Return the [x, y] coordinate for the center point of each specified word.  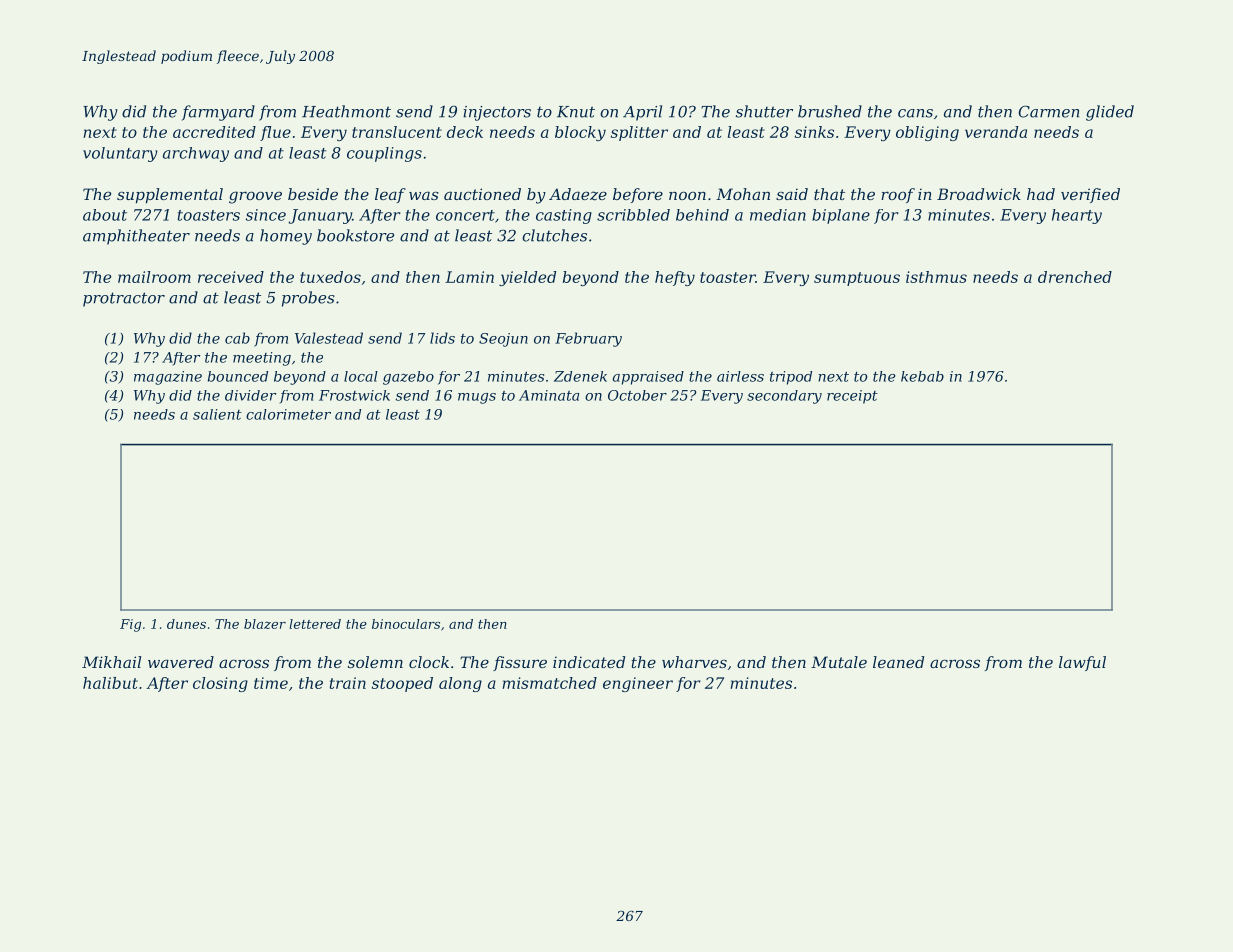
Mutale [839, 662]
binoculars [406, 624]
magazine [168, 378]
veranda [996, 132]
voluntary [120, 154]
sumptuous [857, 279]
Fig [130, 625]
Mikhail [111, 662]
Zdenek [580, 376]
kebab [922, 376]
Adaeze [578, 194]
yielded [527, 278]
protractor [124, 299]
